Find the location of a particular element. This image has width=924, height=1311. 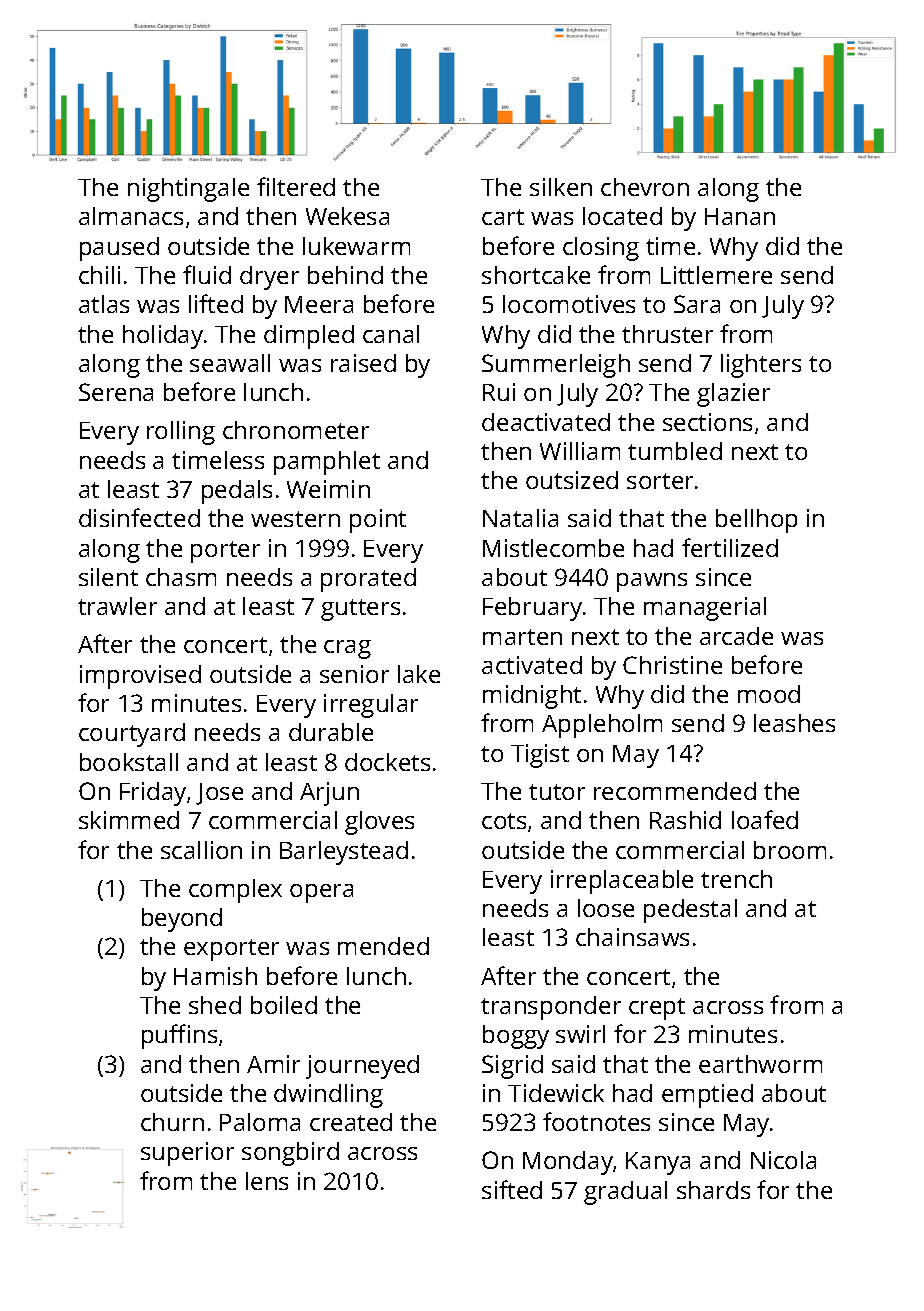

gradual is located at coordinates (625, 1193).
